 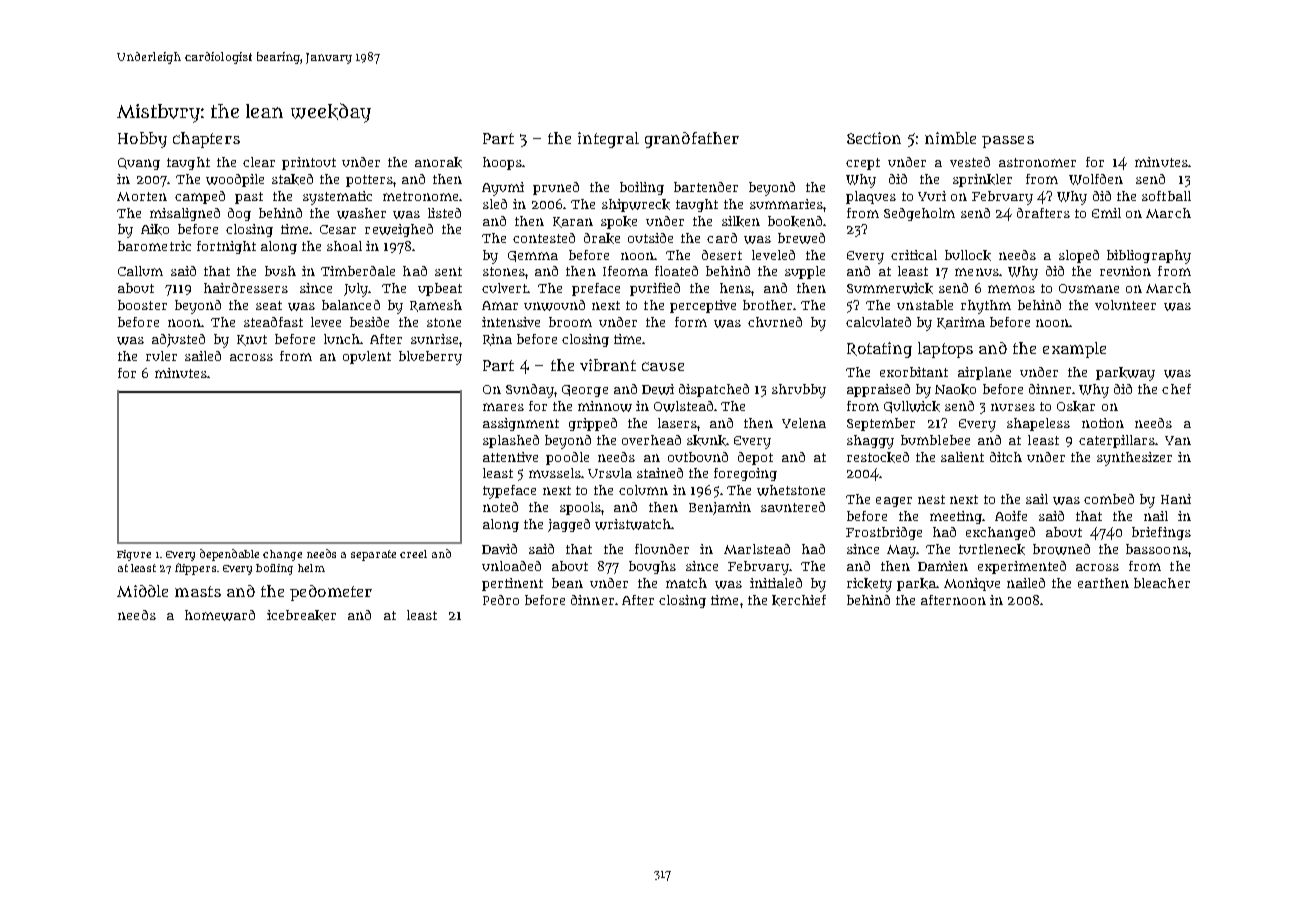 What do you see at coordinates (1008, 142) in the screenshot?
I see `passes` at bounding box center [1008, 142].
